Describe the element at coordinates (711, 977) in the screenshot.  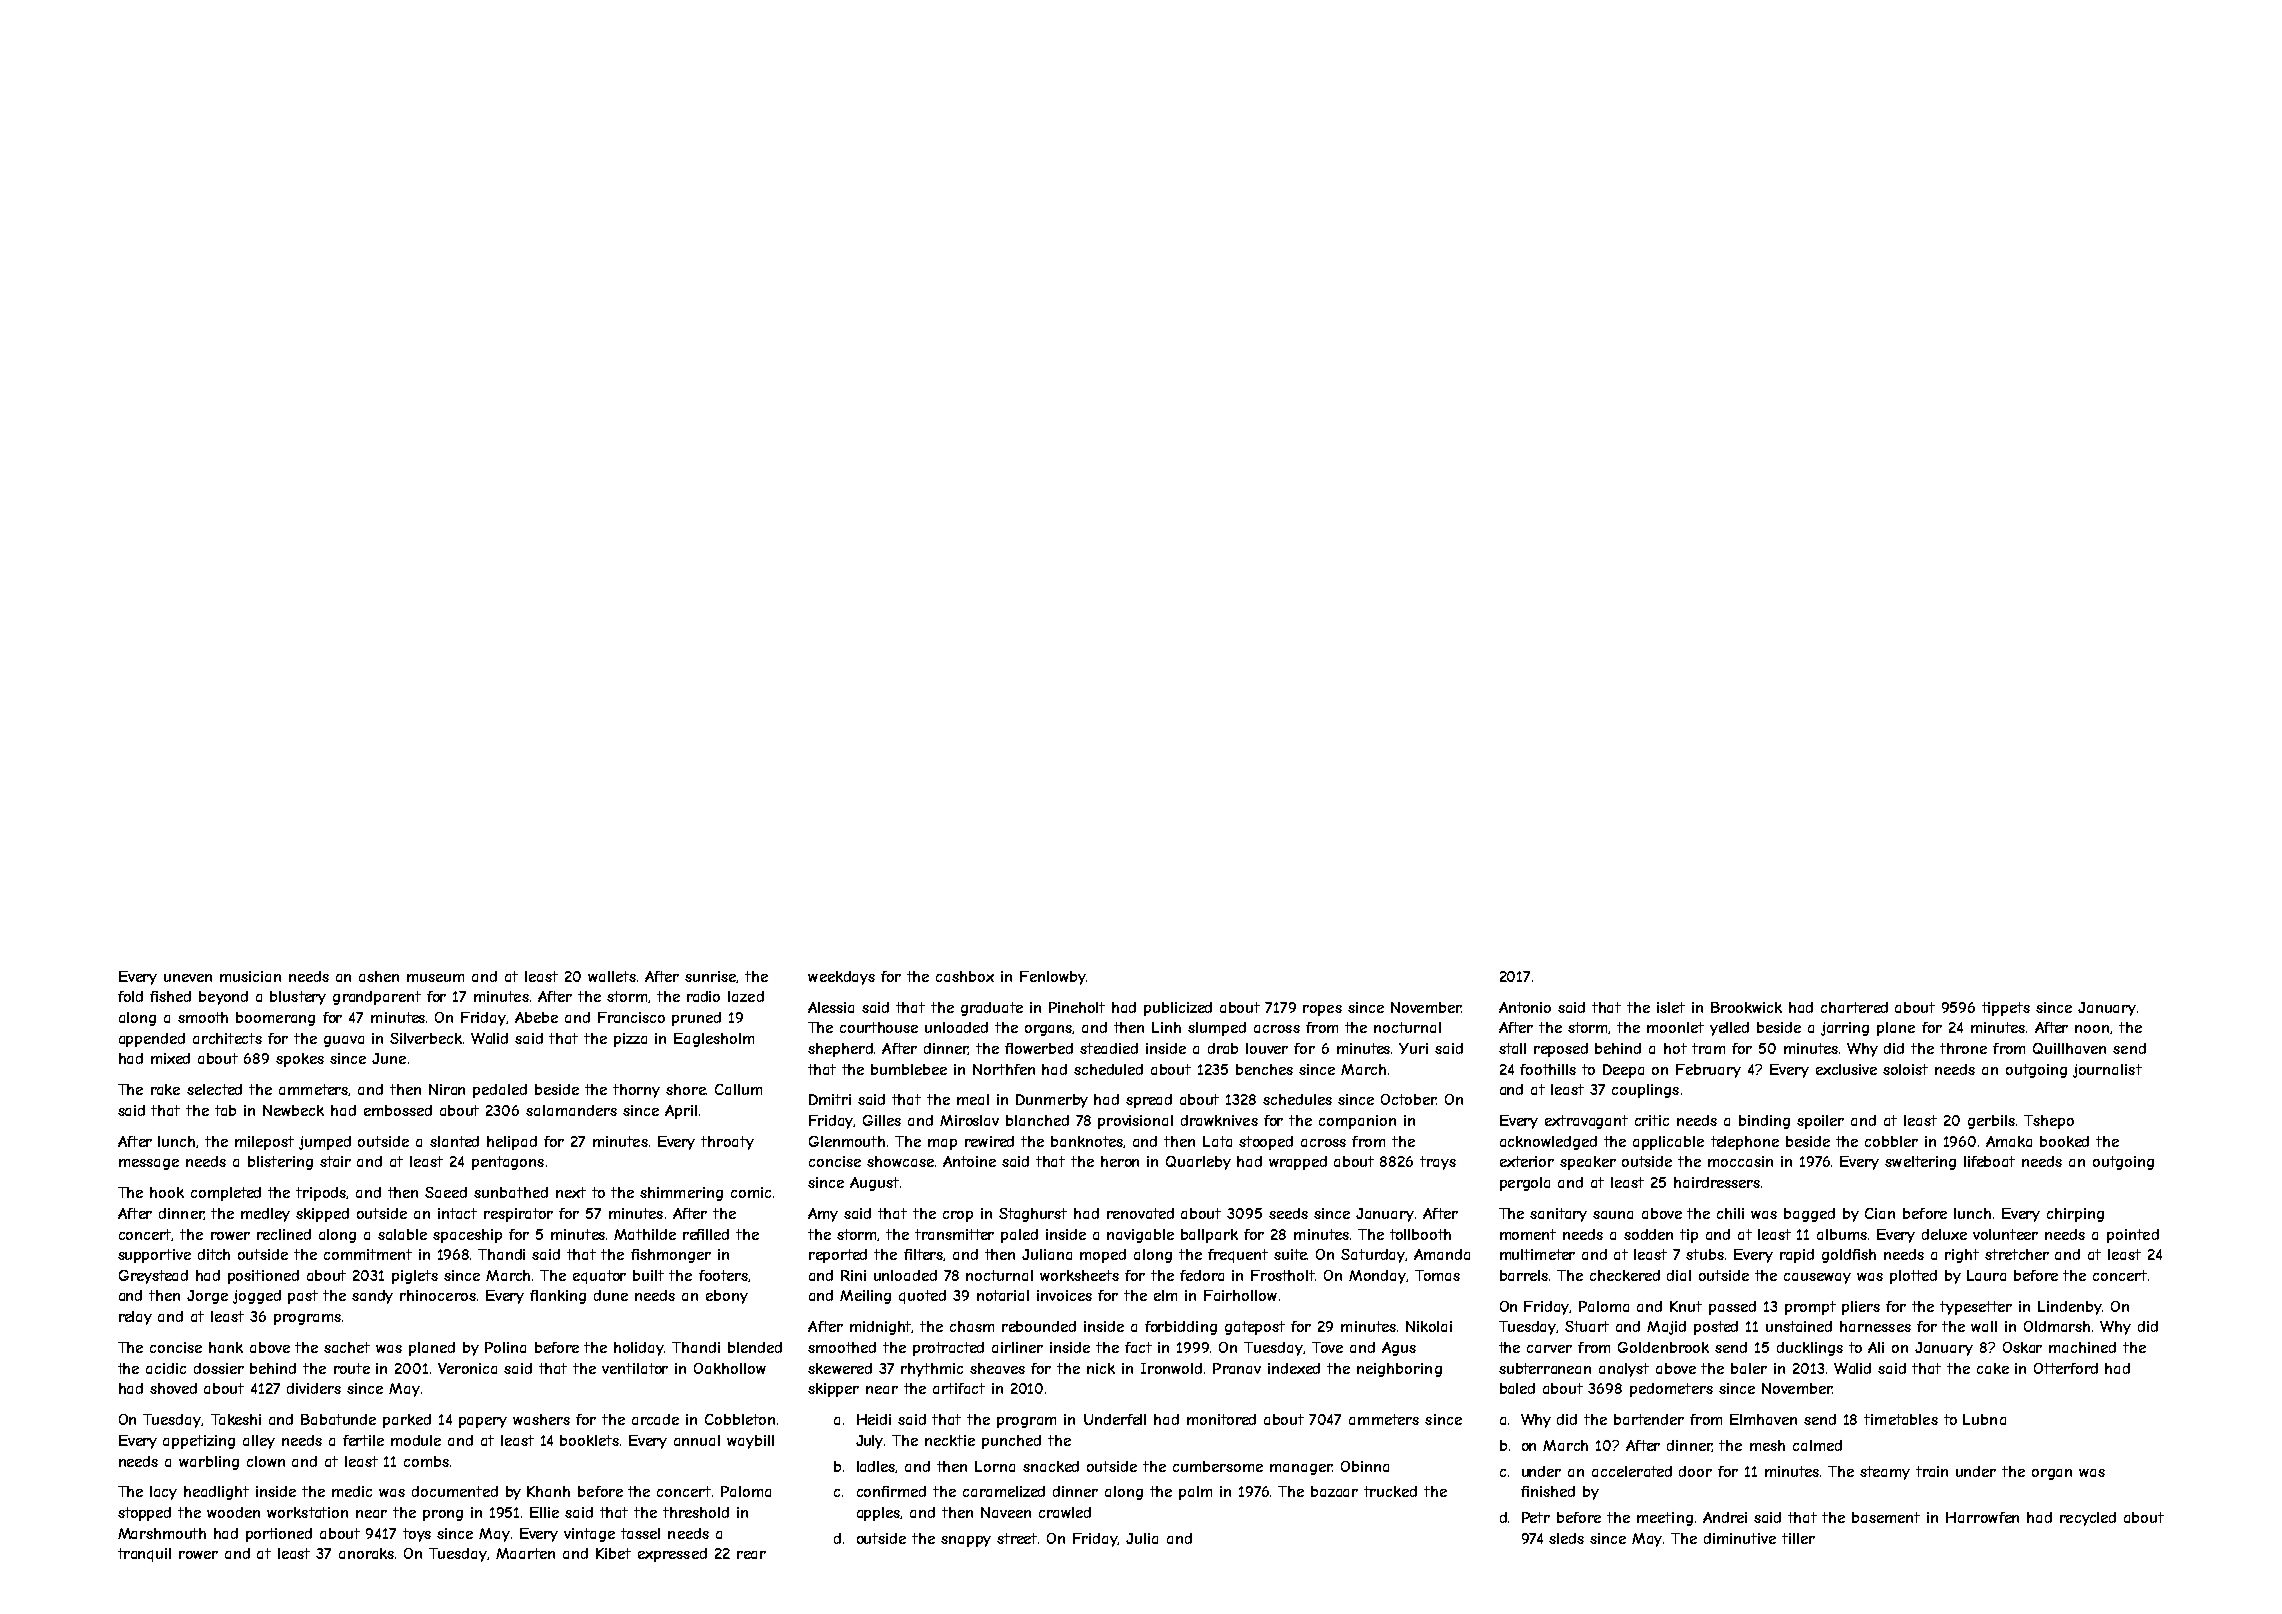
I see `sunrise` at that location.
